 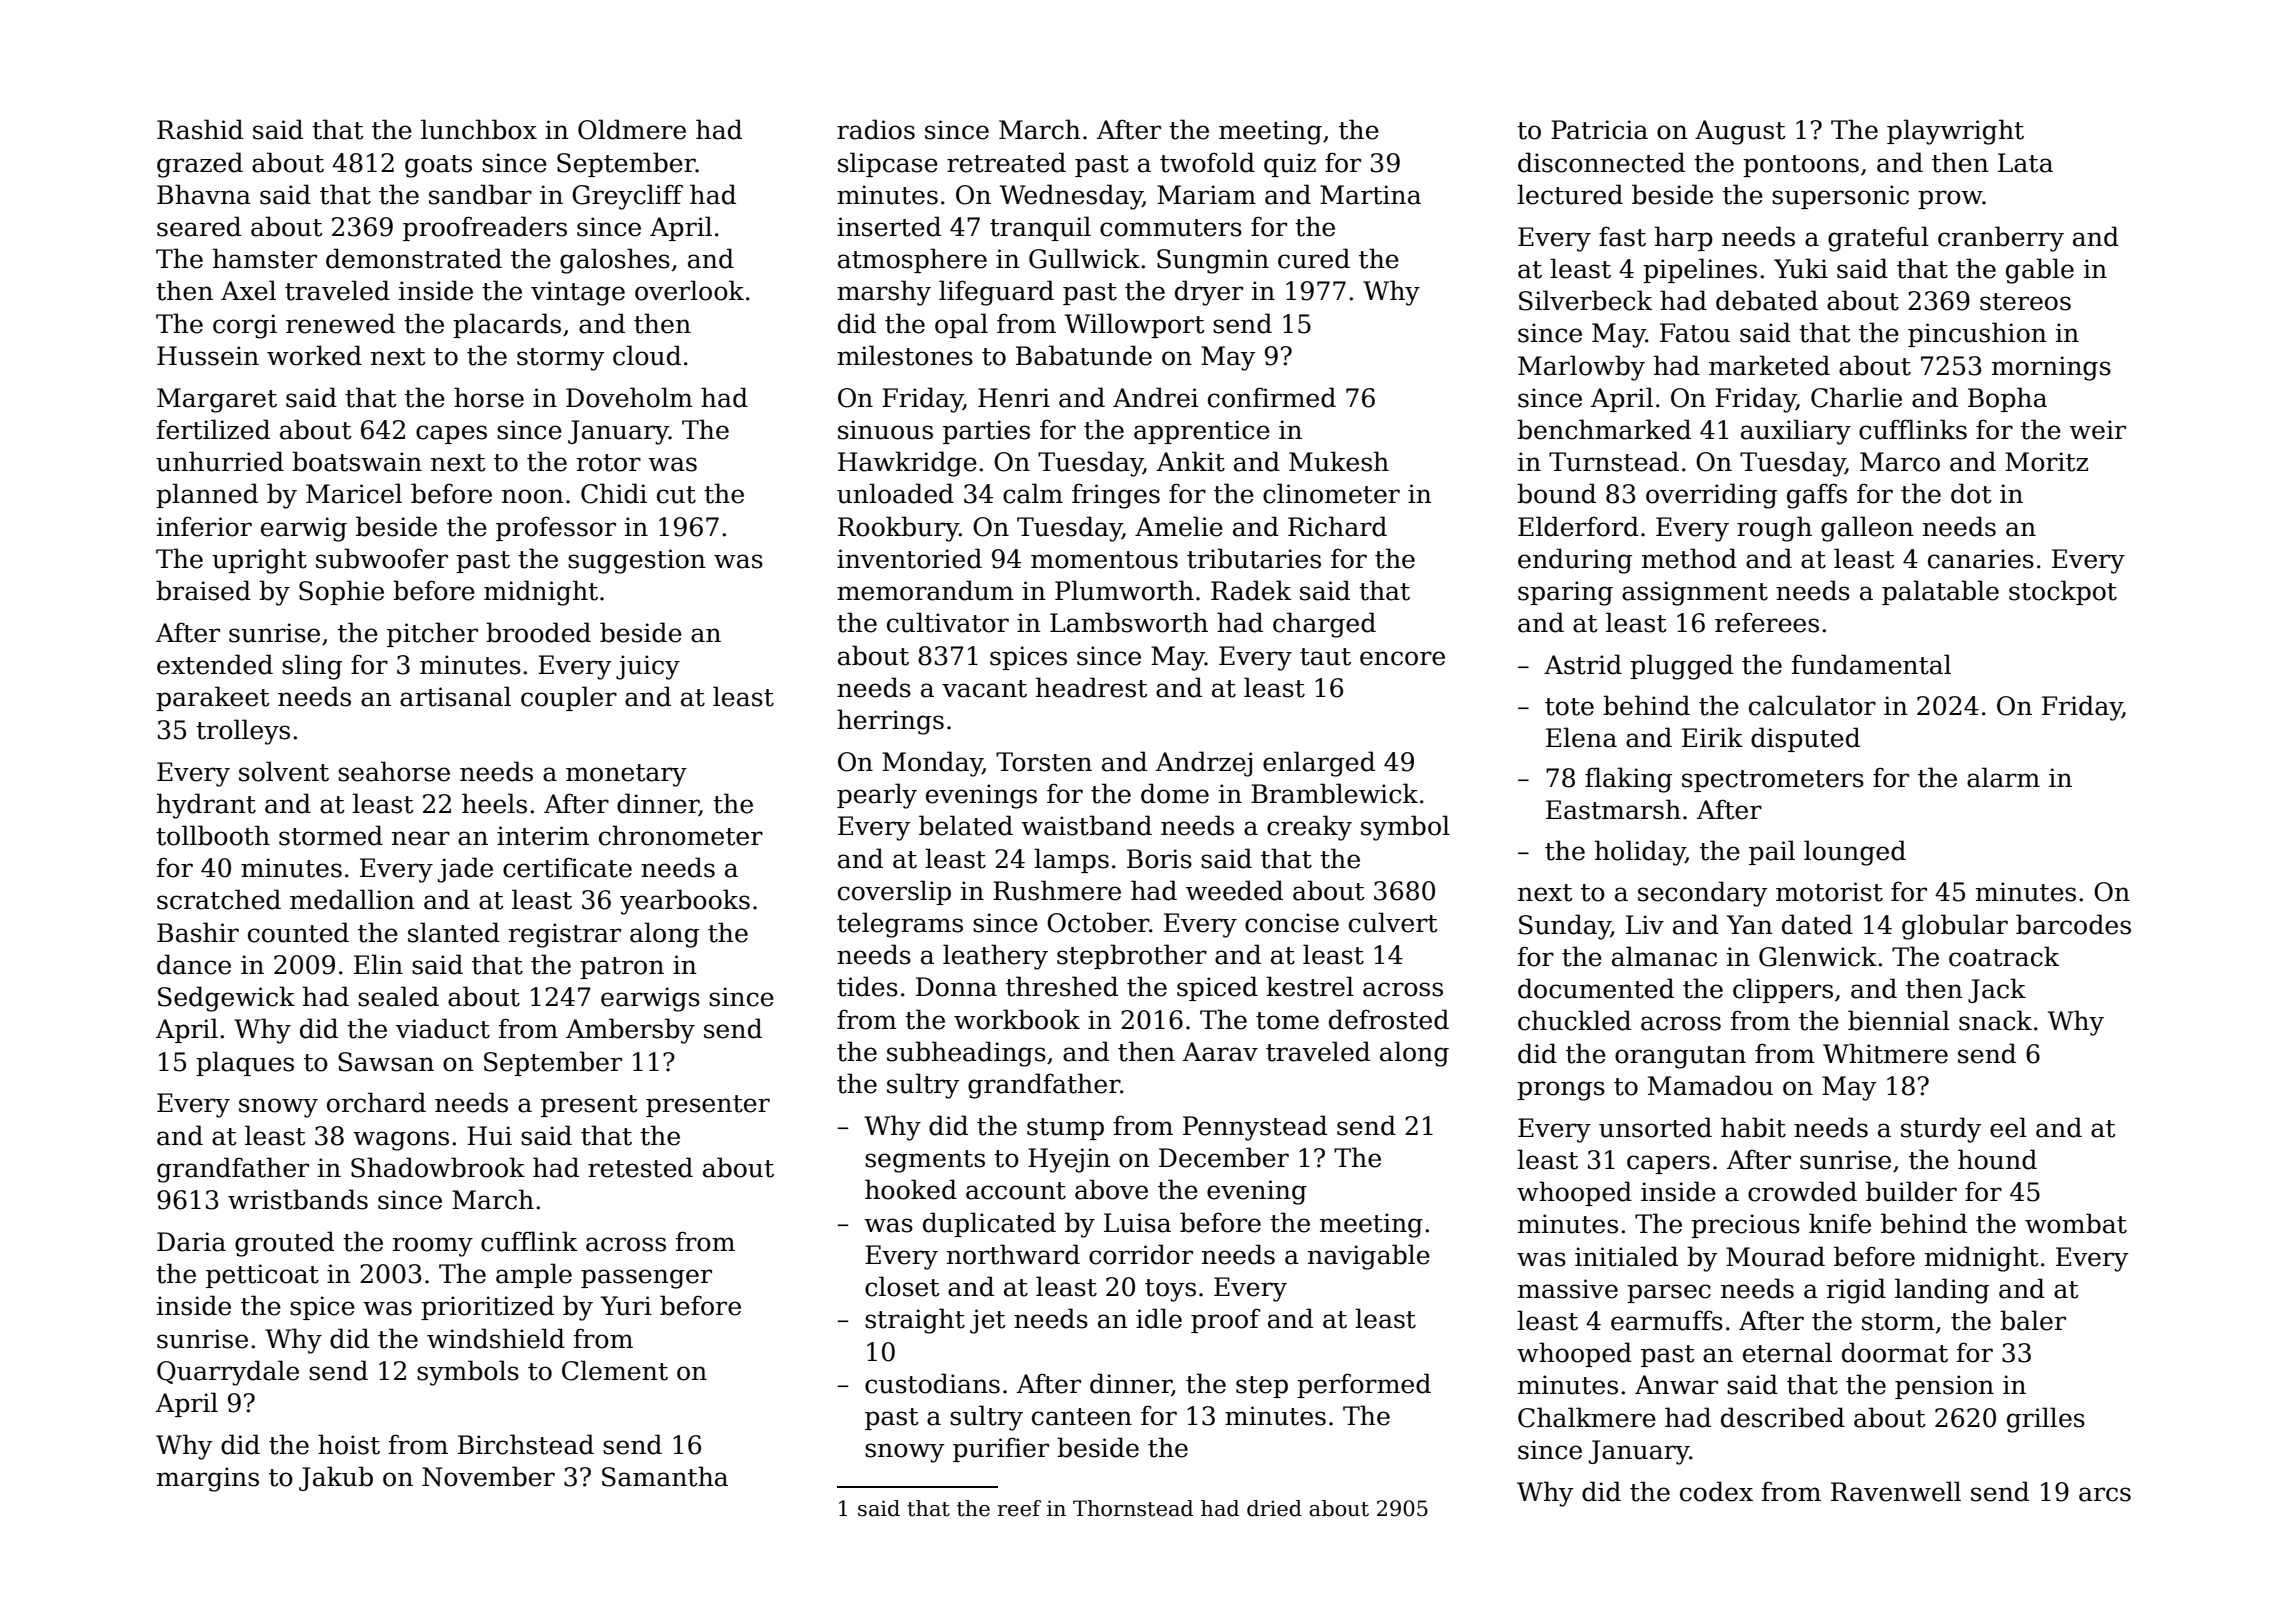 What do you see at coordinates (1017, 1019) in the screenshot?
I see `workbook` at bounding box center [1017, 1019].
